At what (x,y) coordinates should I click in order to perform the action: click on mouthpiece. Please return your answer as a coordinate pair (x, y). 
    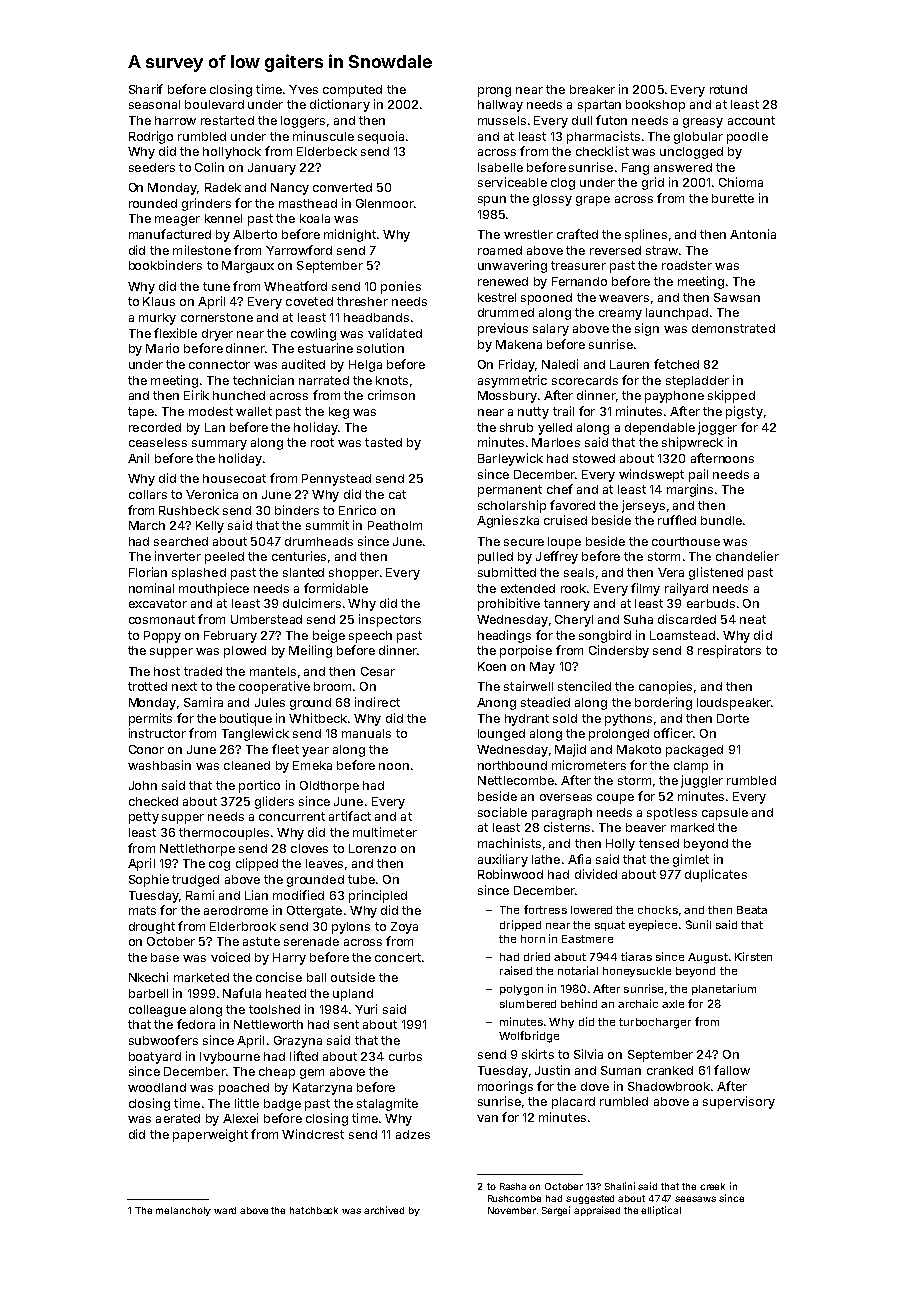
    Looking at the image, I should click on (214, 589).
